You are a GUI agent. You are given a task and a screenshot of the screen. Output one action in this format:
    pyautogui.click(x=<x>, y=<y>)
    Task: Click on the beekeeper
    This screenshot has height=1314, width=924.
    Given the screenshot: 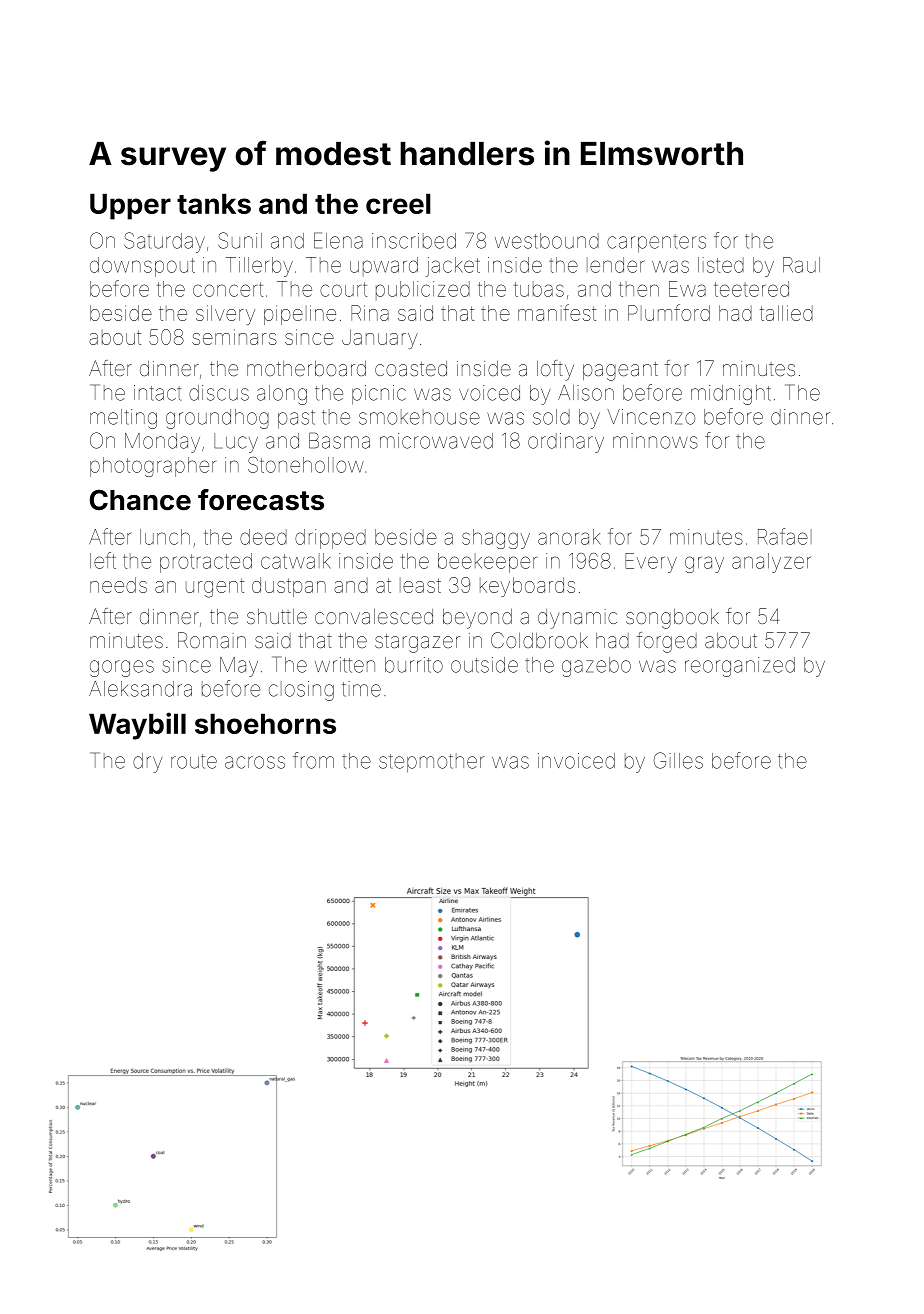 What is the action you would take?
    pyautogui.click(x=487, y=563)
